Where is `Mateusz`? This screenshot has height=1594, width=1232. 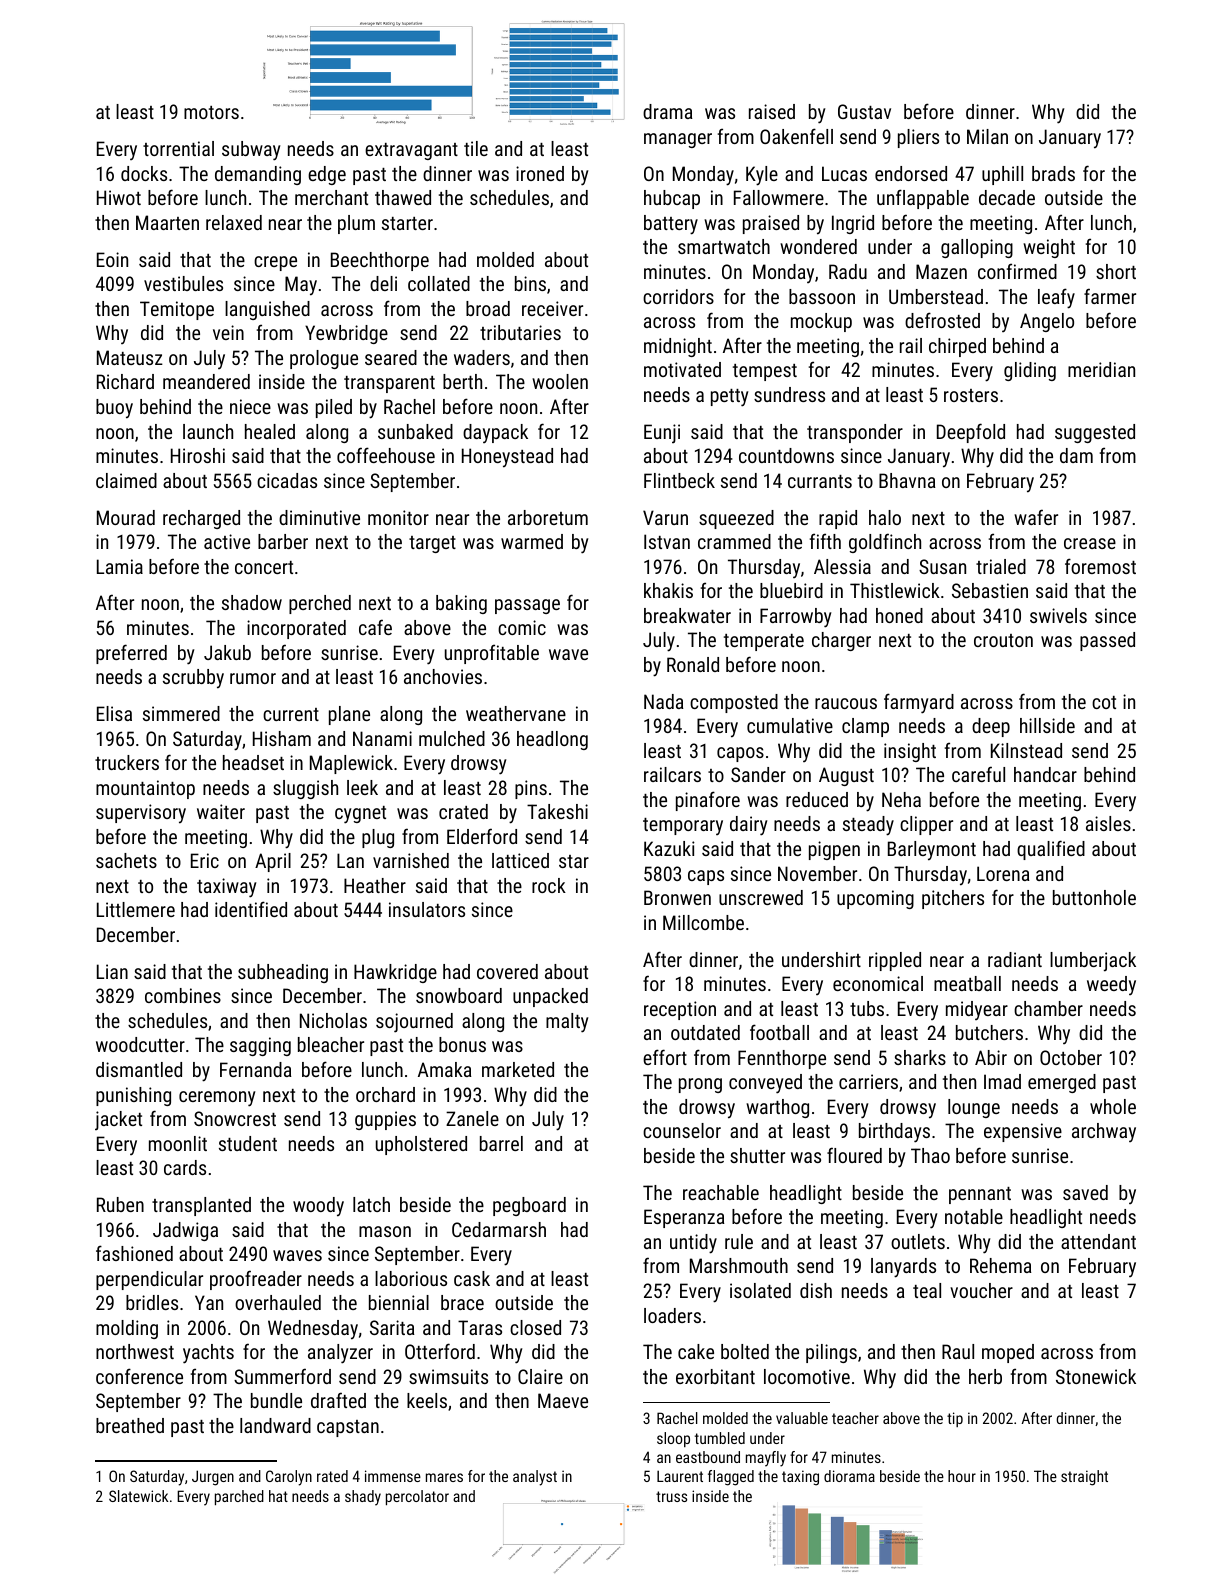 Mateusz is located at coordinates (130, 357).
